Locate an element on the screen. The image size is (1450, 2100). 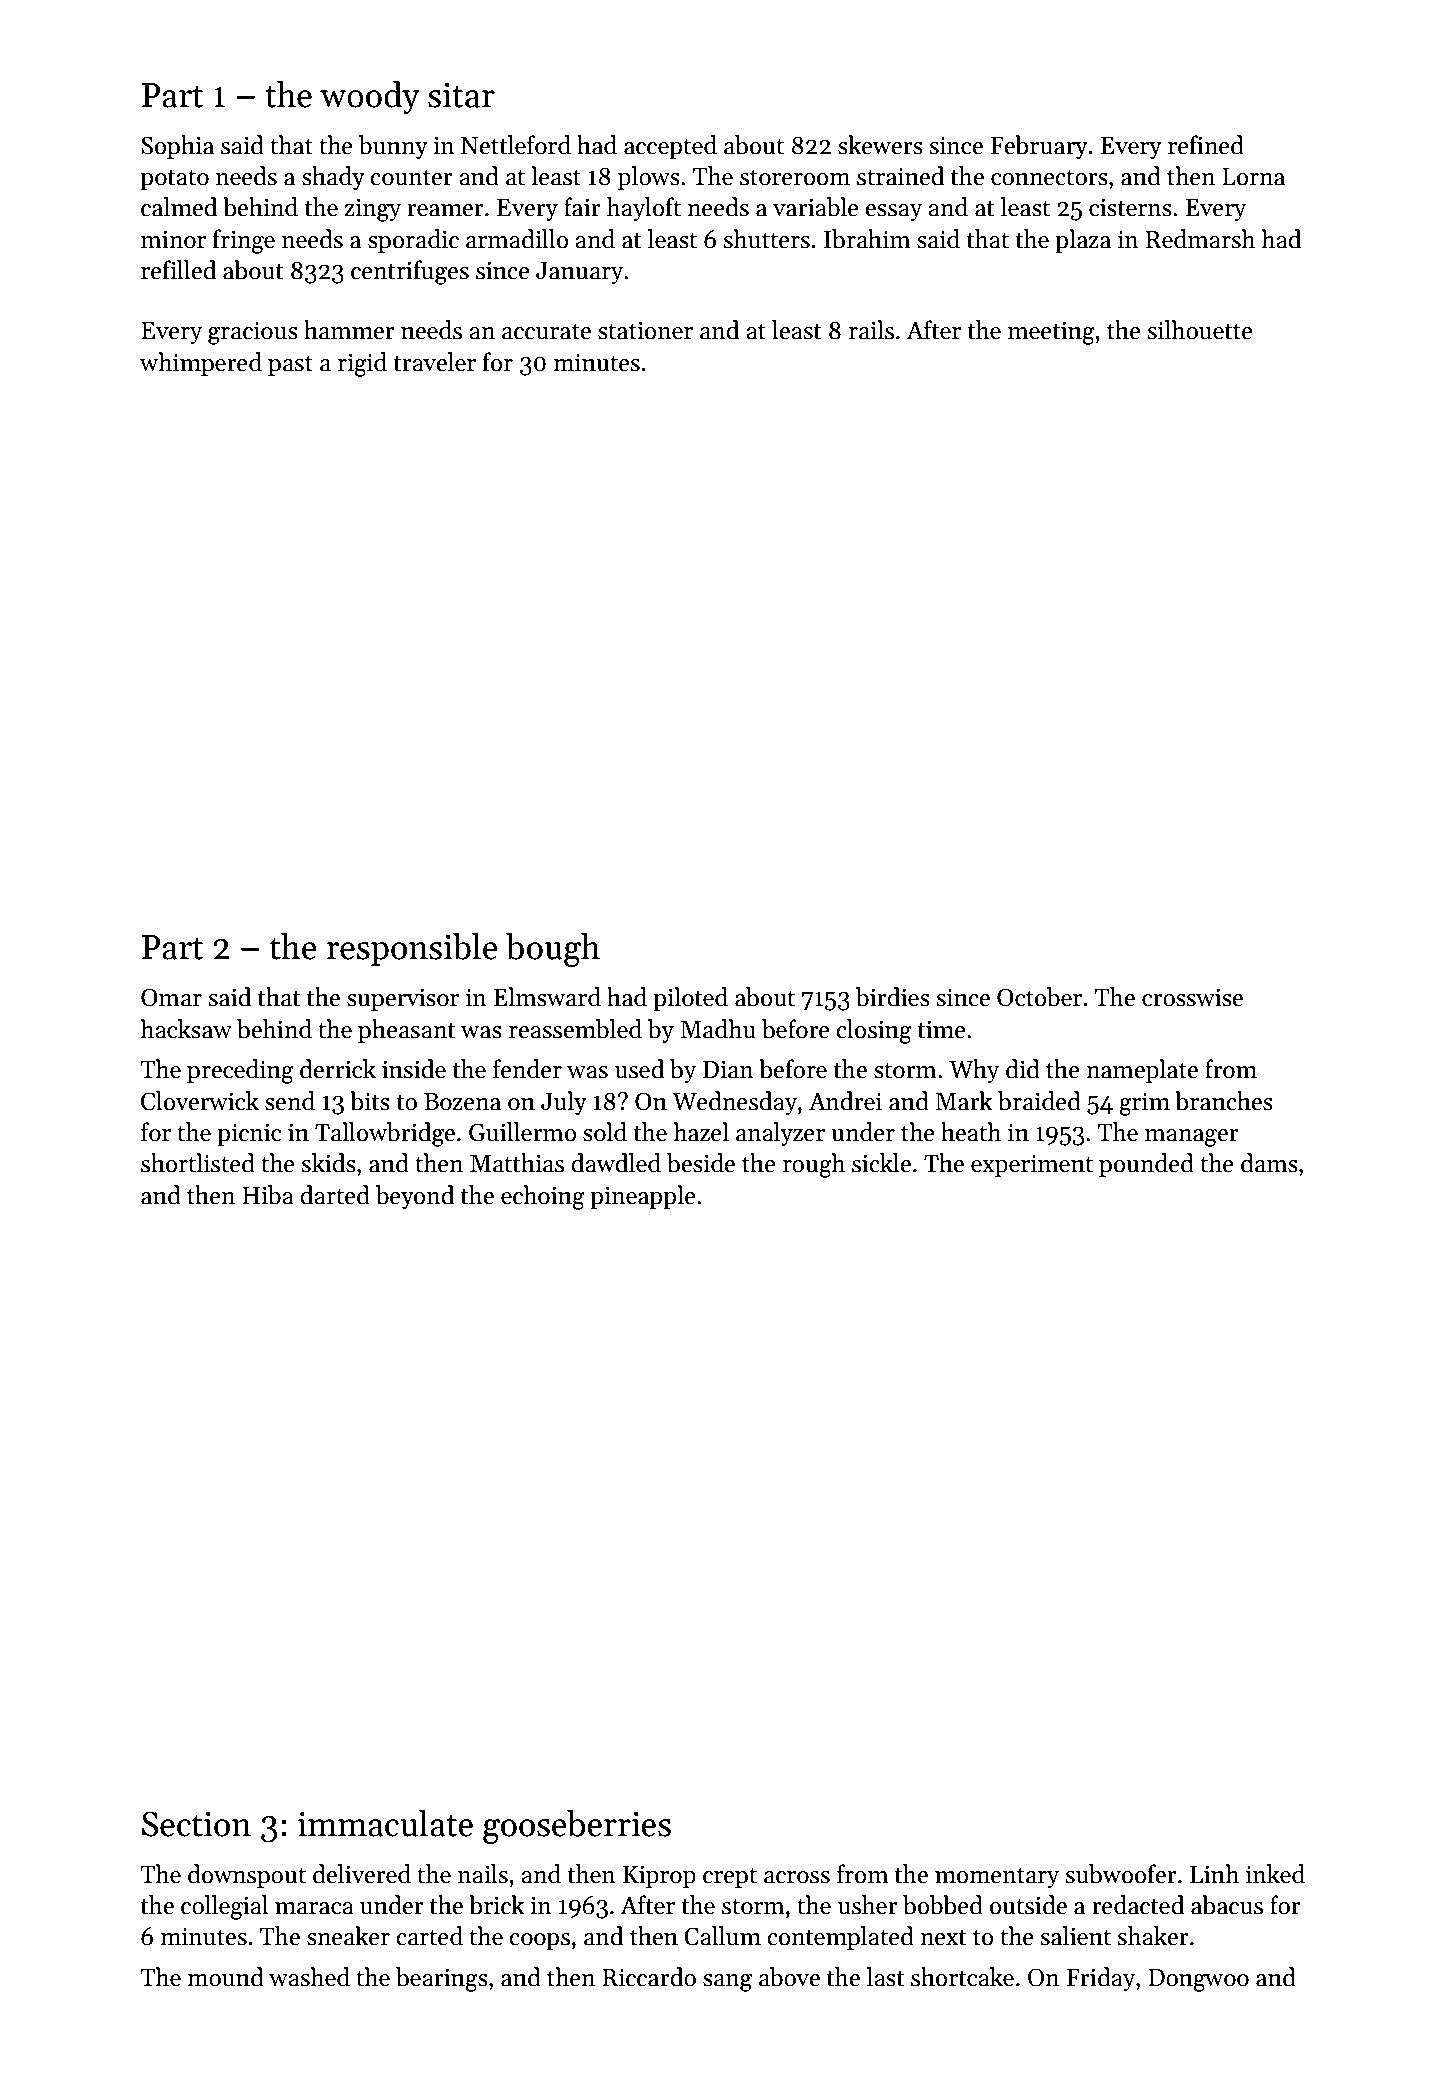
shortcake is located at coordinates (962, 1977).
